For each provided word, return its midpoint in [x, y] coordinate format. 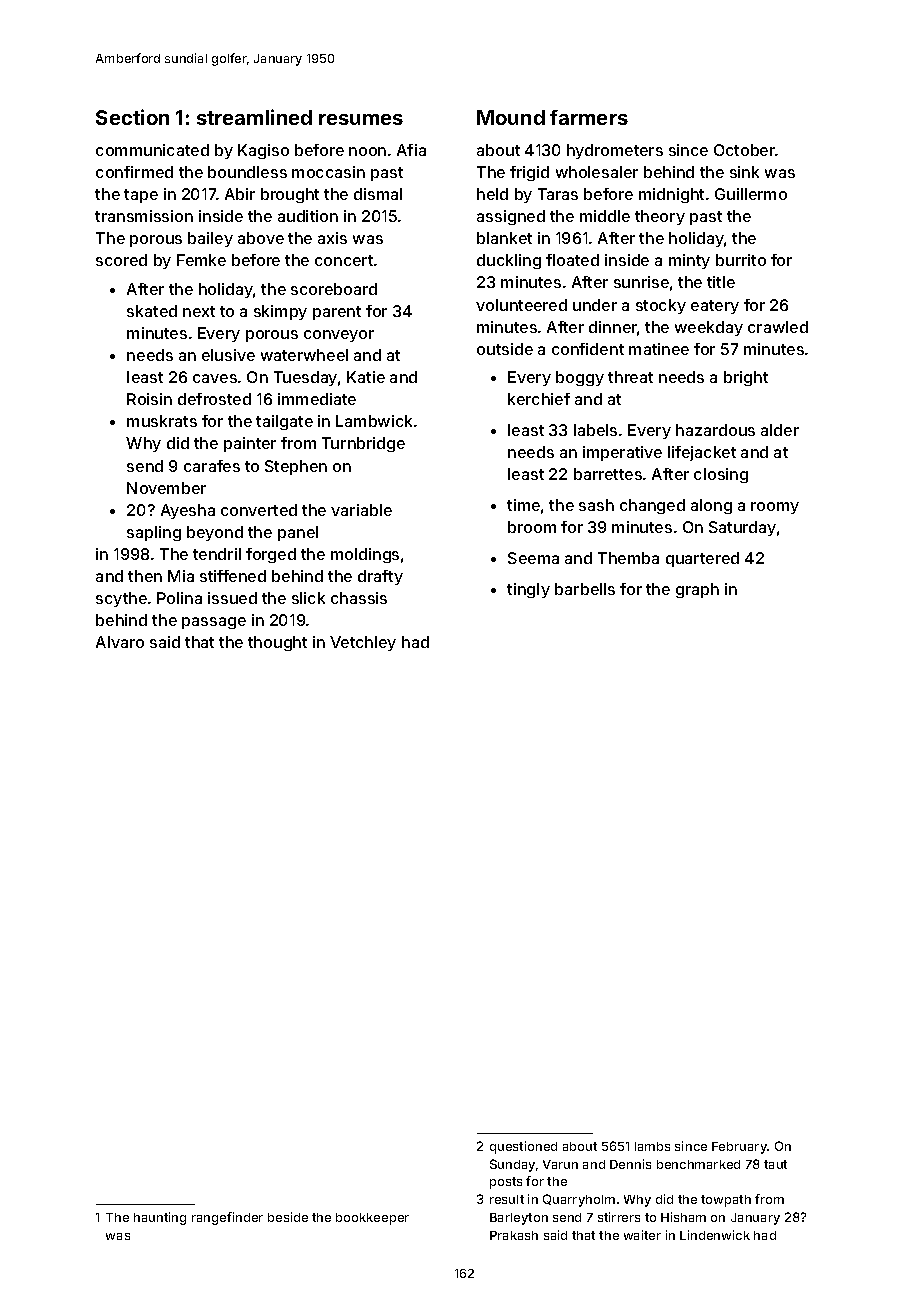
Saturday [742, 528]
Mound [511, 117]
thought [277, 643]
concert [344, 260]
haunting [160, 1218]
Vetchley [363, 643]
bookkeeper [372, 1219]
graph [697, 590]
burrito [741, 260]
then [145, 576]
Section [132, 117]
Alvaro [120, 642]
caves [215, 378]
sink [744, 172]
